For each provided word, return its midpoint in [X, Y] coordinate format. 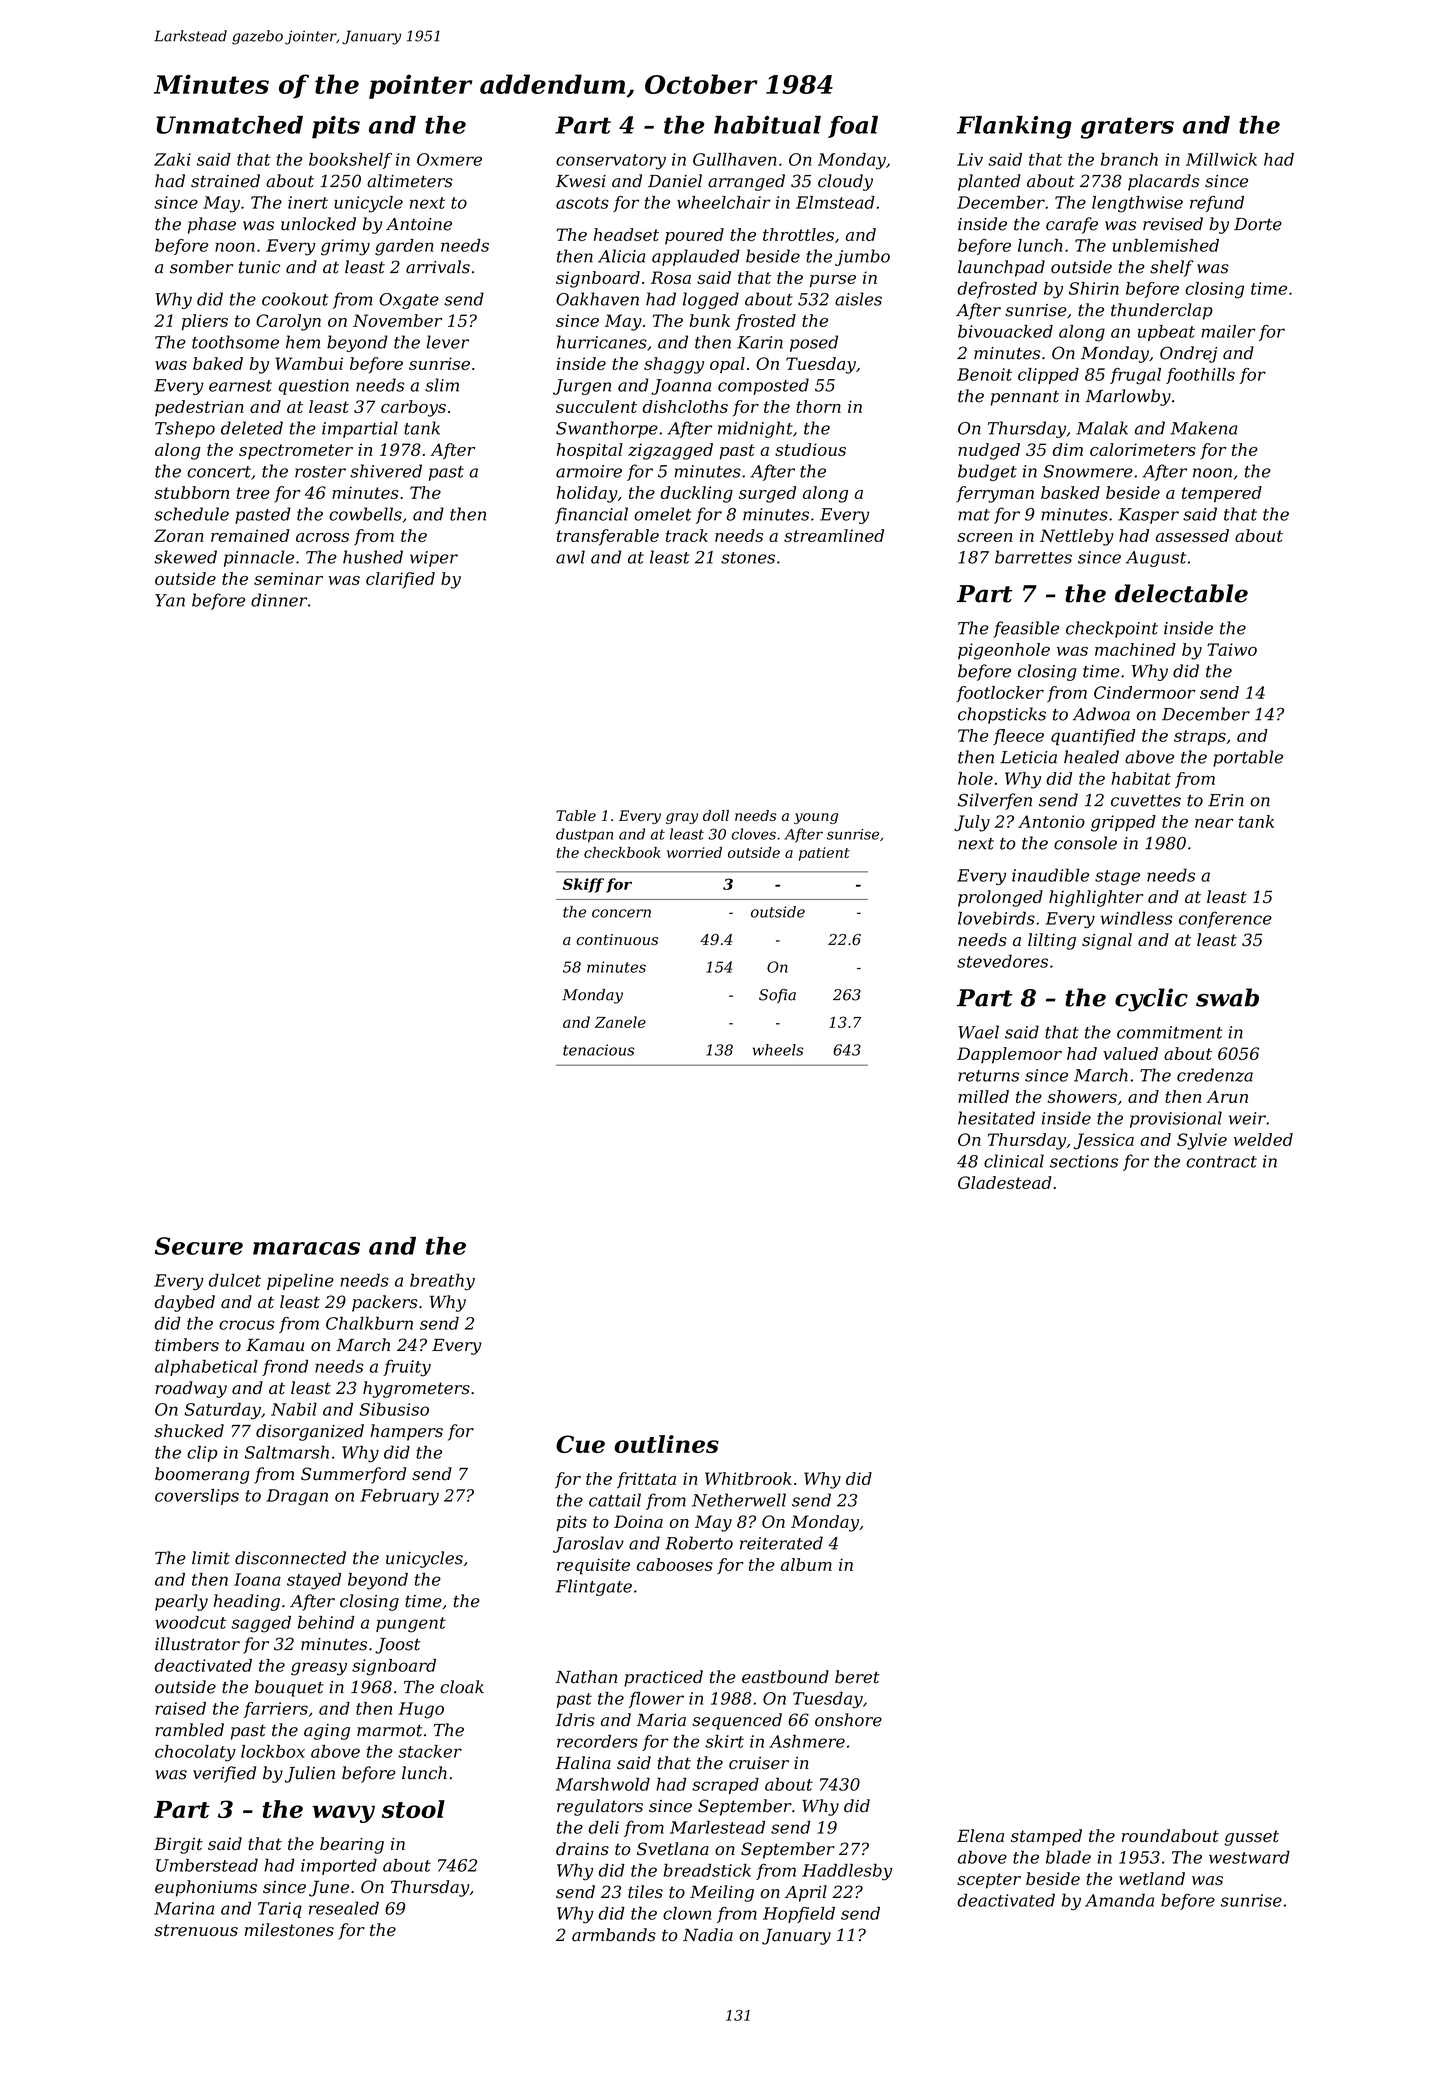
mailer [1228, 331]
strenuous [196, 1930]
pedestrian [199, 408]
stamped [1046, 1837]
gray [682, 818]
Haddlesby [847, 1872]
